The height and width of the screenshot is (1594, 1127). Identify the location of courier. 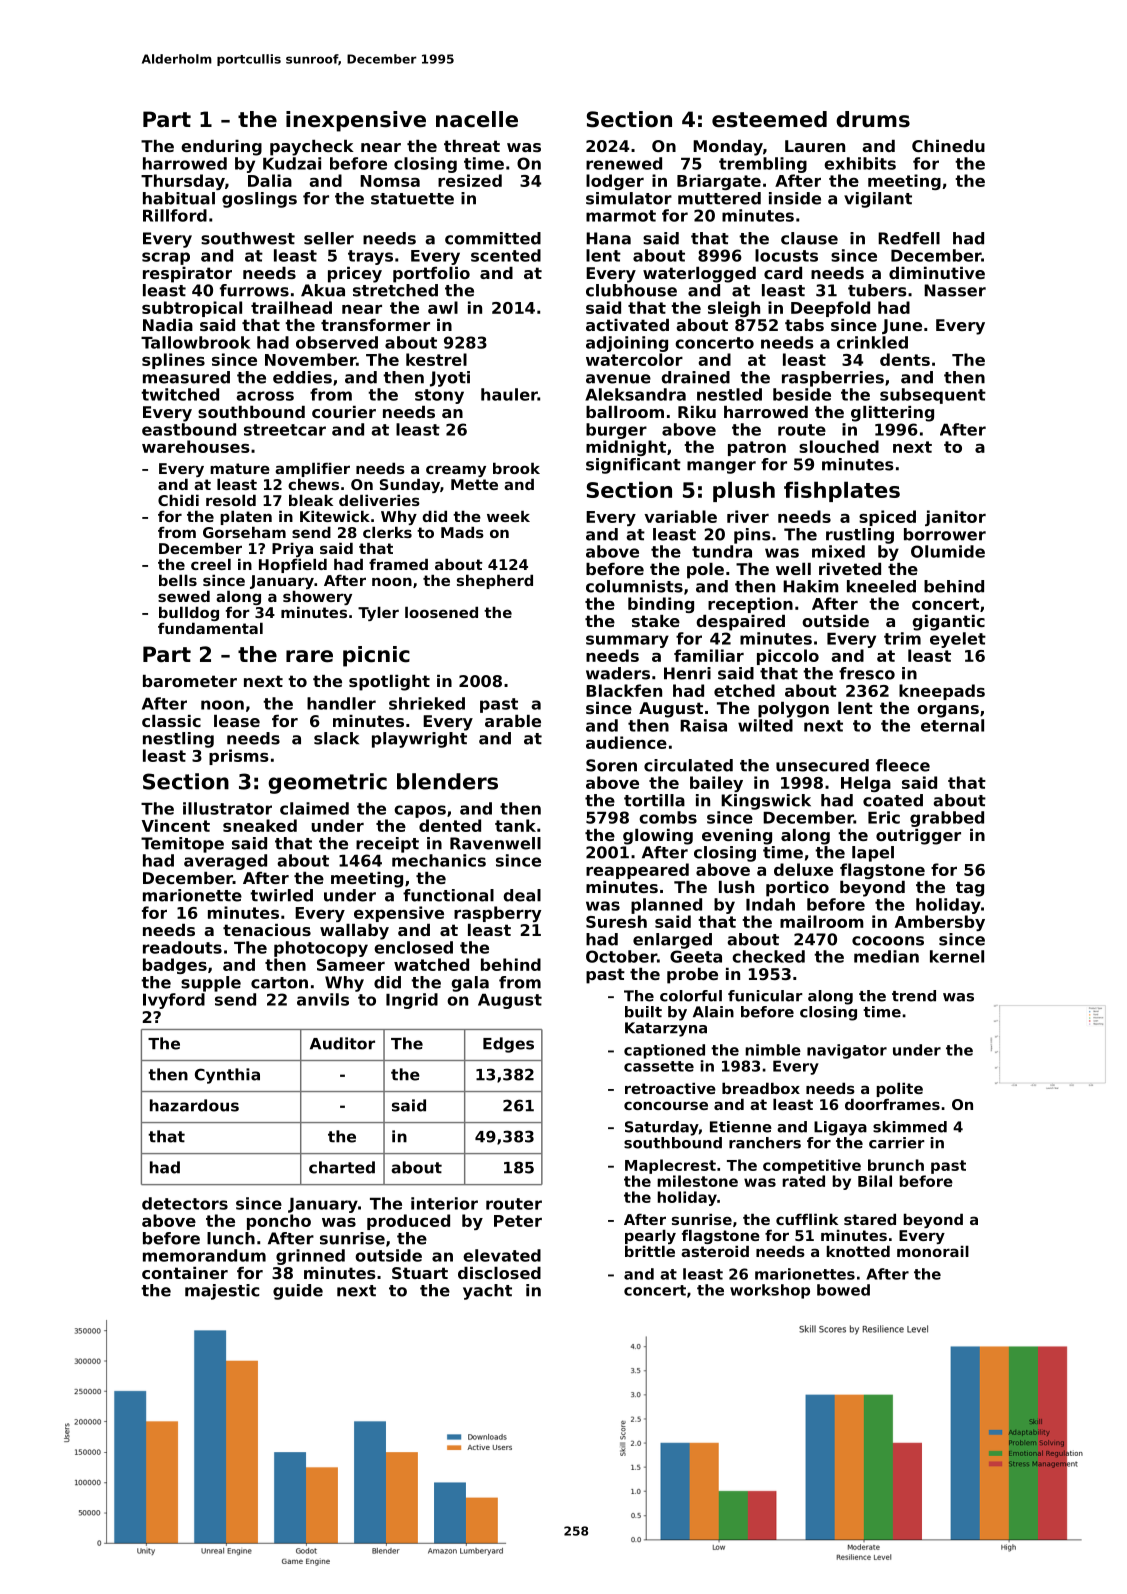
(344, 412).
